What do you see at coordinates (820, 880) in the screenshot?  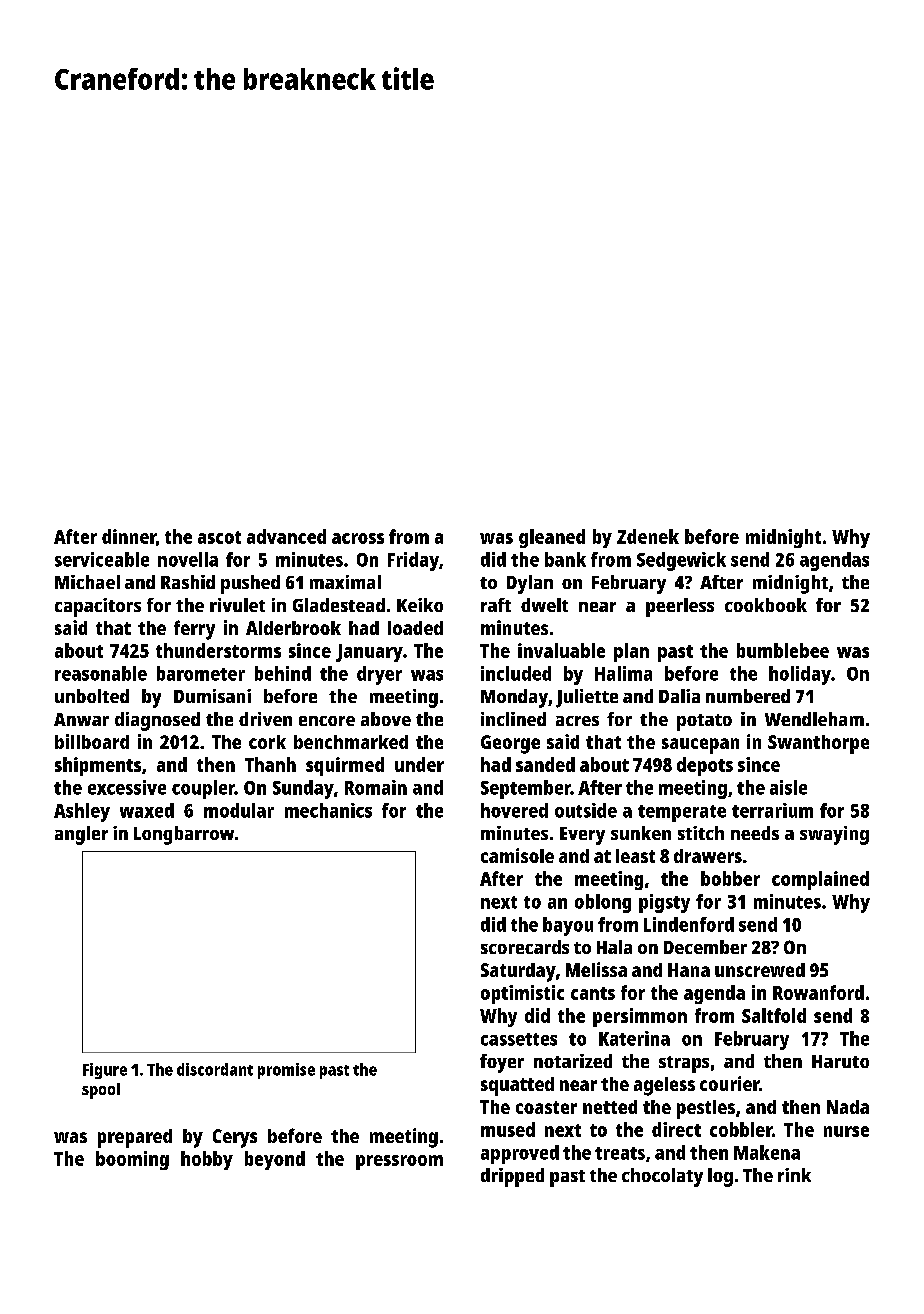 I see `complained` at bounding box center [820, 880].
